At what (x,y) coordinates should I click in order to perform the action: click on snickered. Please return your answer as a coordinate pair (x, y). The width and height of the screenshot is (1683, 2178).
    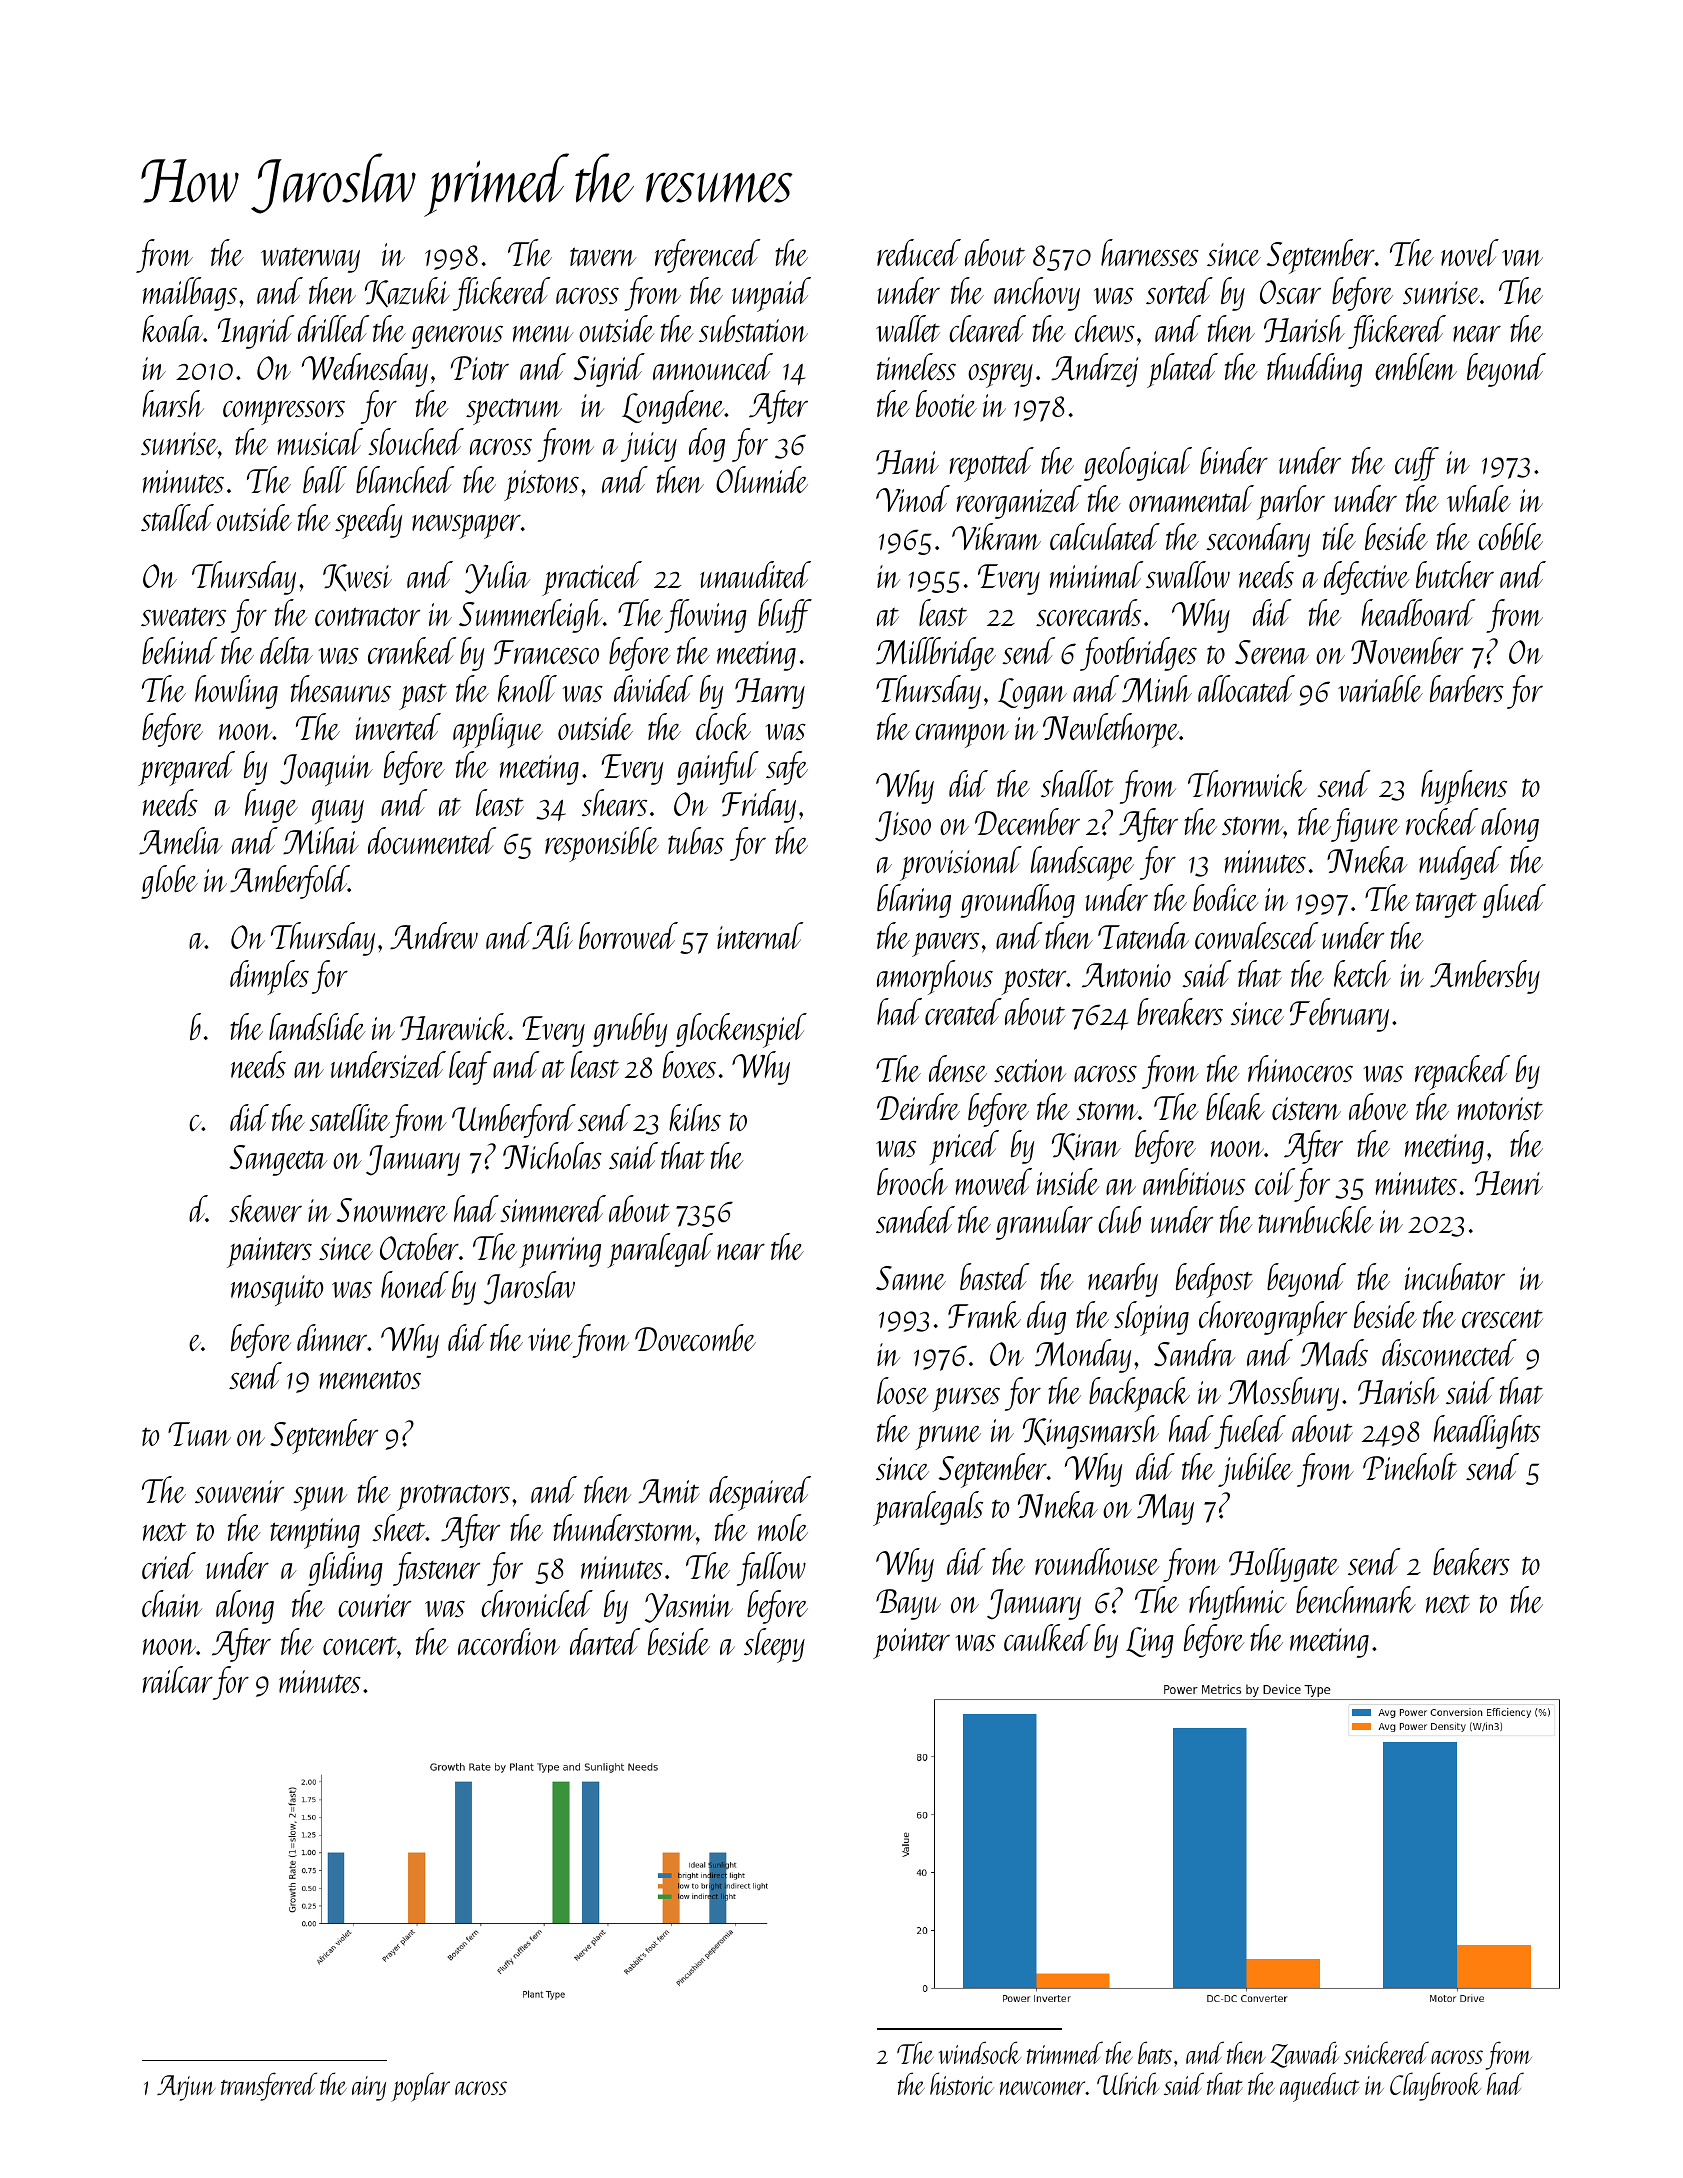
    Looking at the image, I should click on (1386, 2052).
